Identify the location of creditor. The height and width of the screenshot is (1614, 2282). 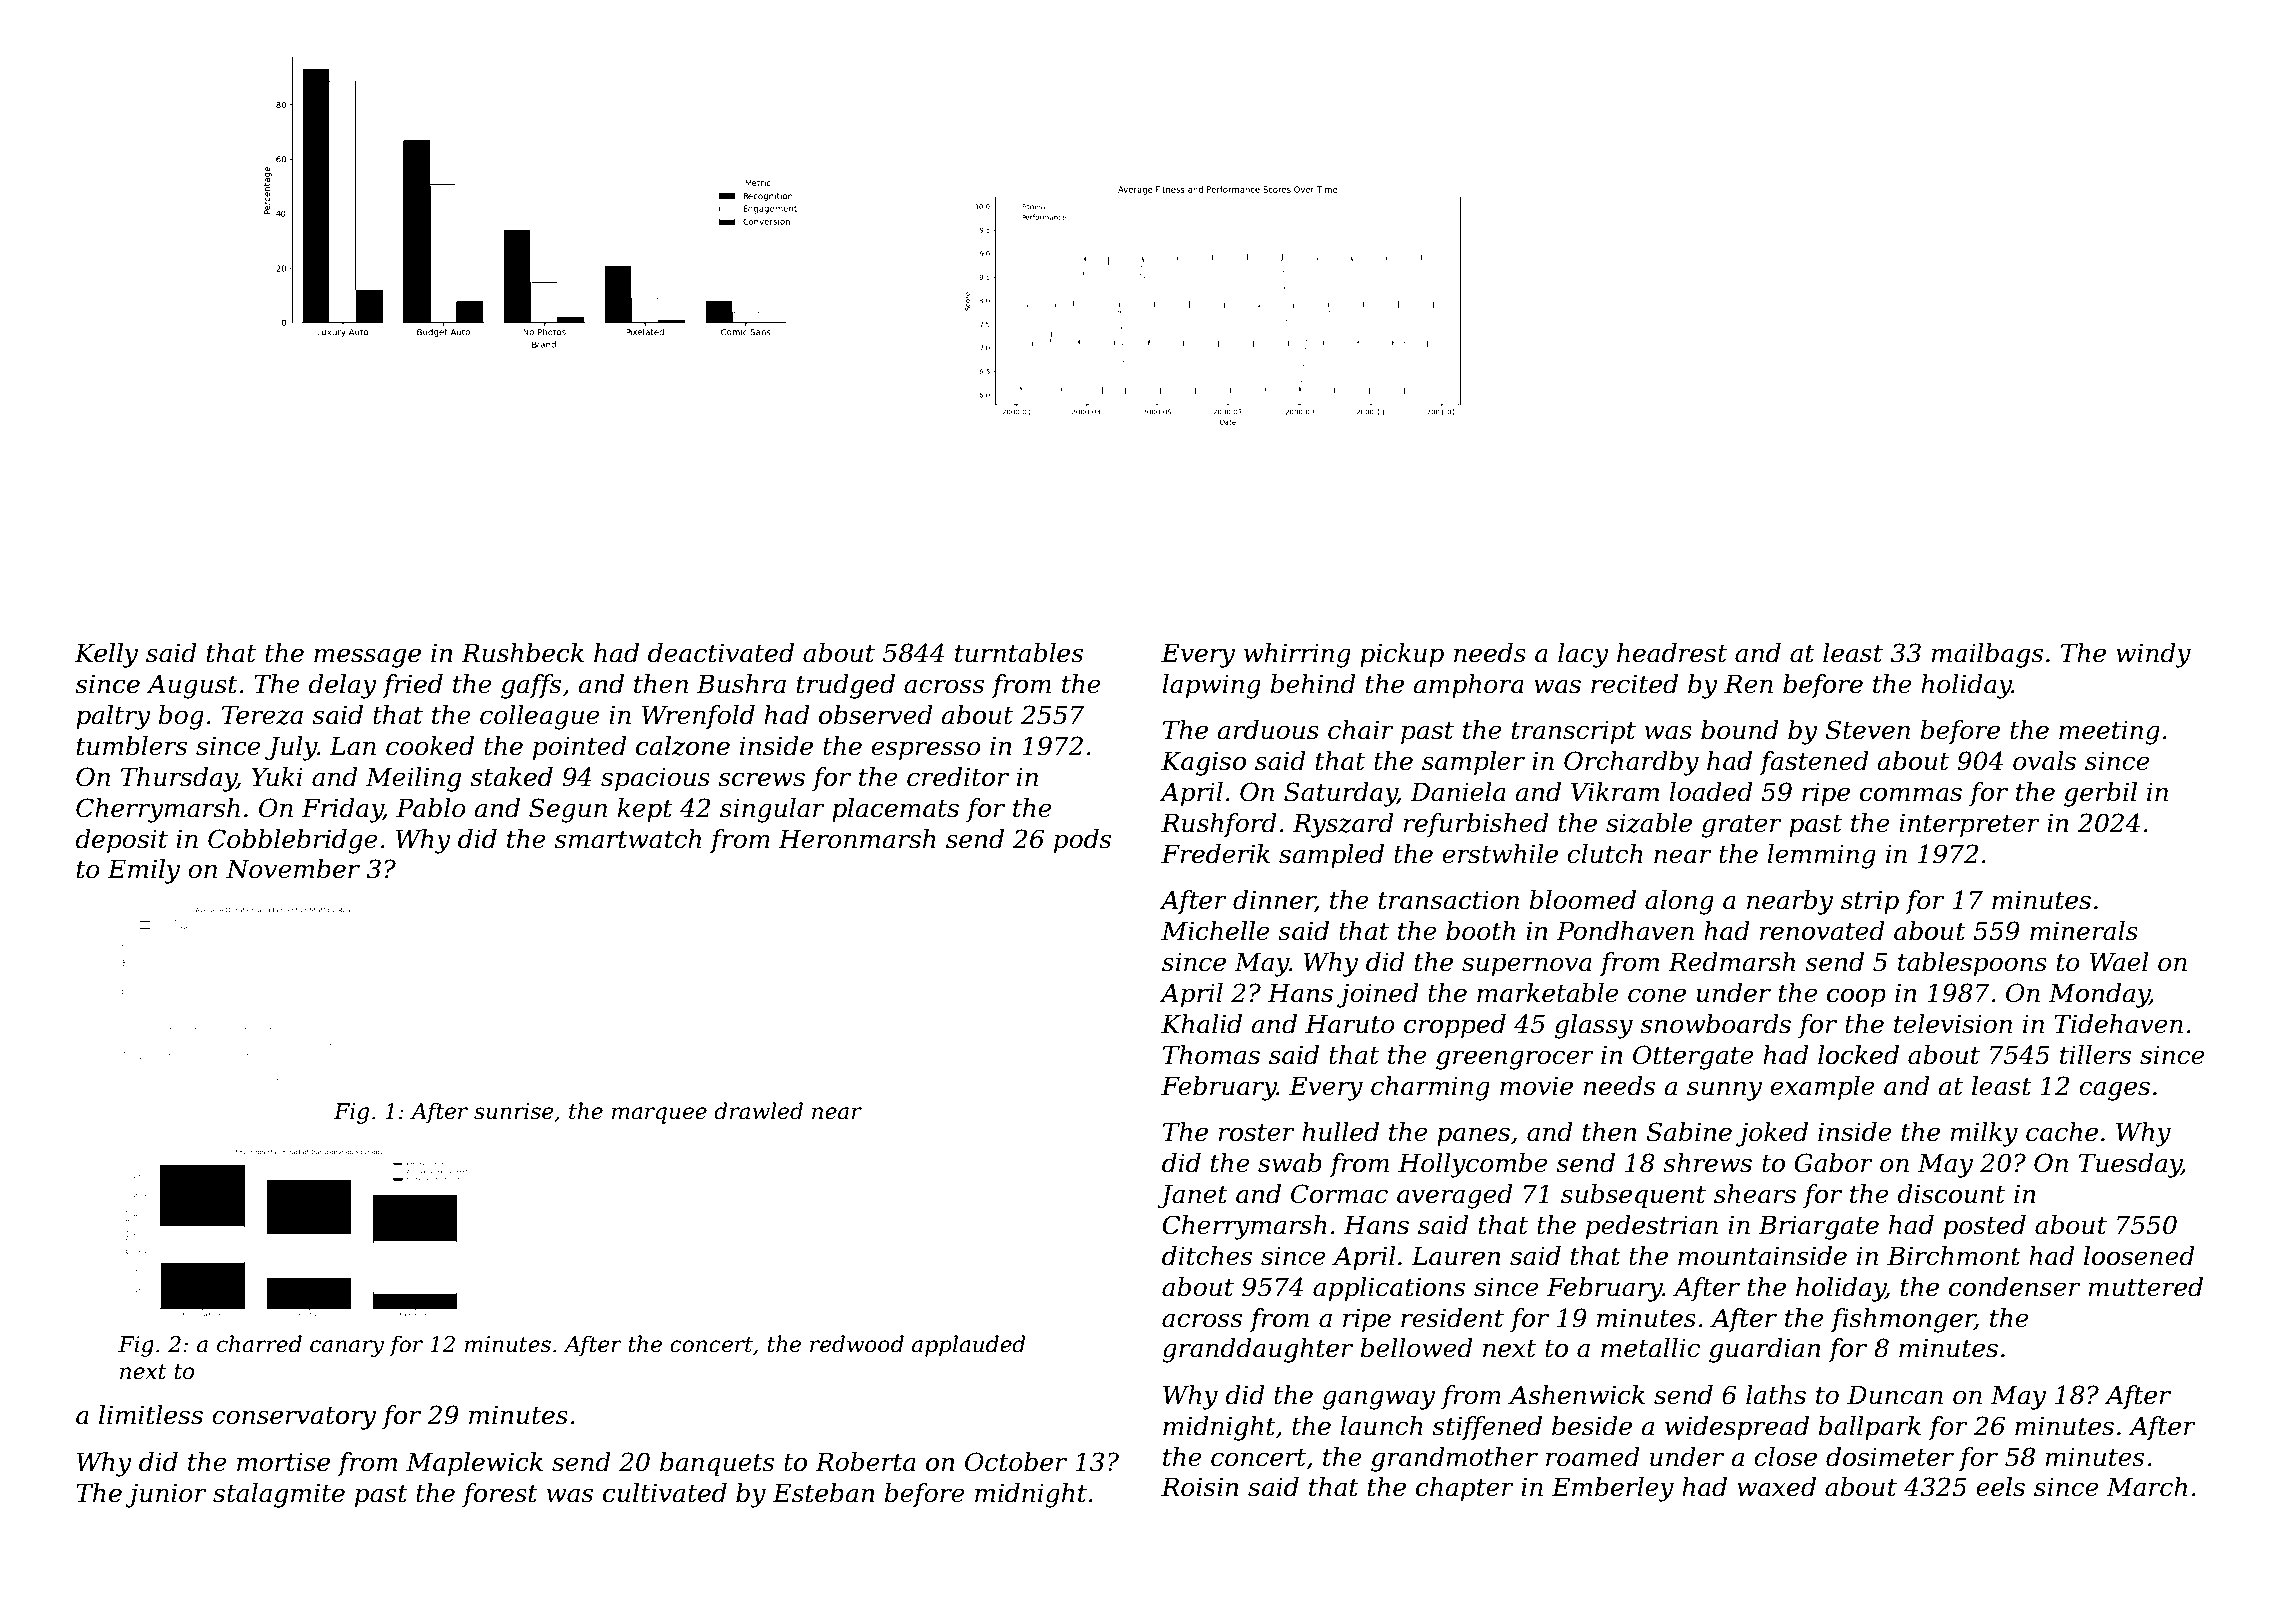
(958, 777).
